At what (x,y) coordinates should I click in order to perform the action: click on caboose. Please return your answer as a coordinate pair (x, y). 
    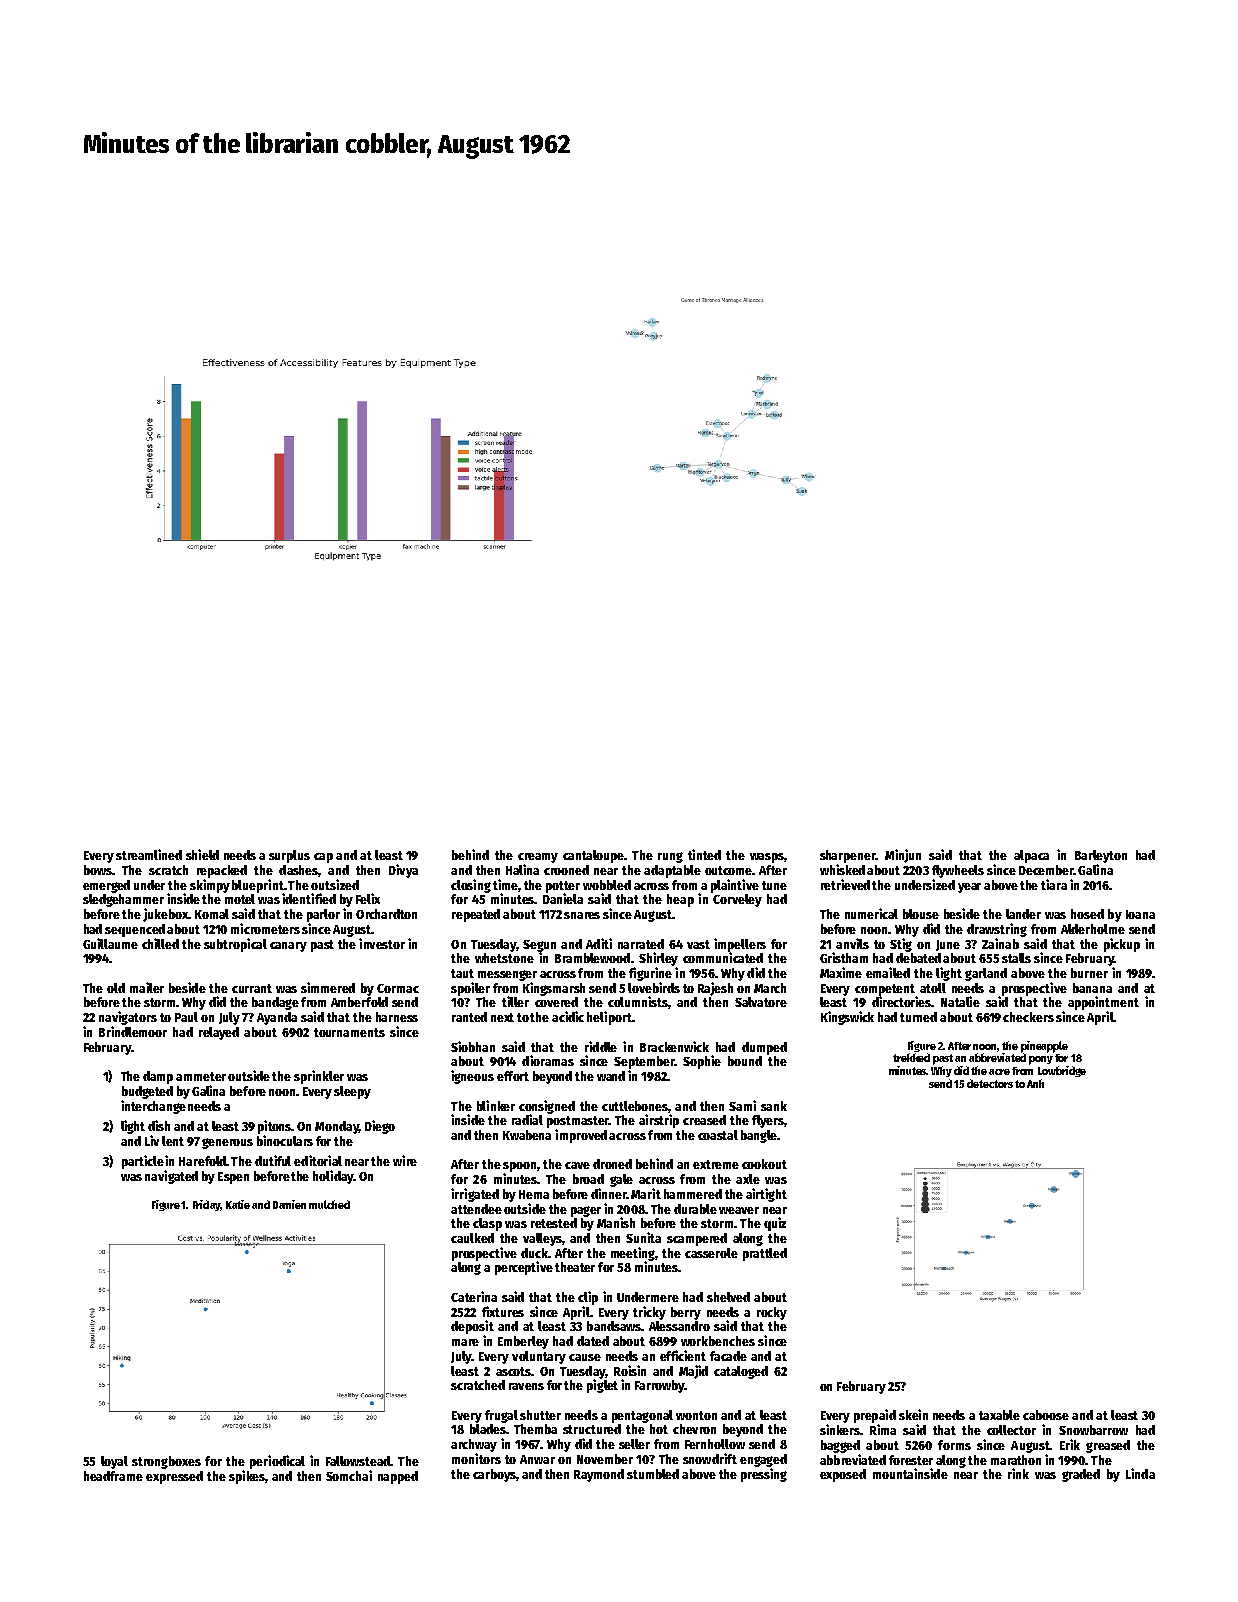
    Looking at the image, I should click on (1046, 1415).
